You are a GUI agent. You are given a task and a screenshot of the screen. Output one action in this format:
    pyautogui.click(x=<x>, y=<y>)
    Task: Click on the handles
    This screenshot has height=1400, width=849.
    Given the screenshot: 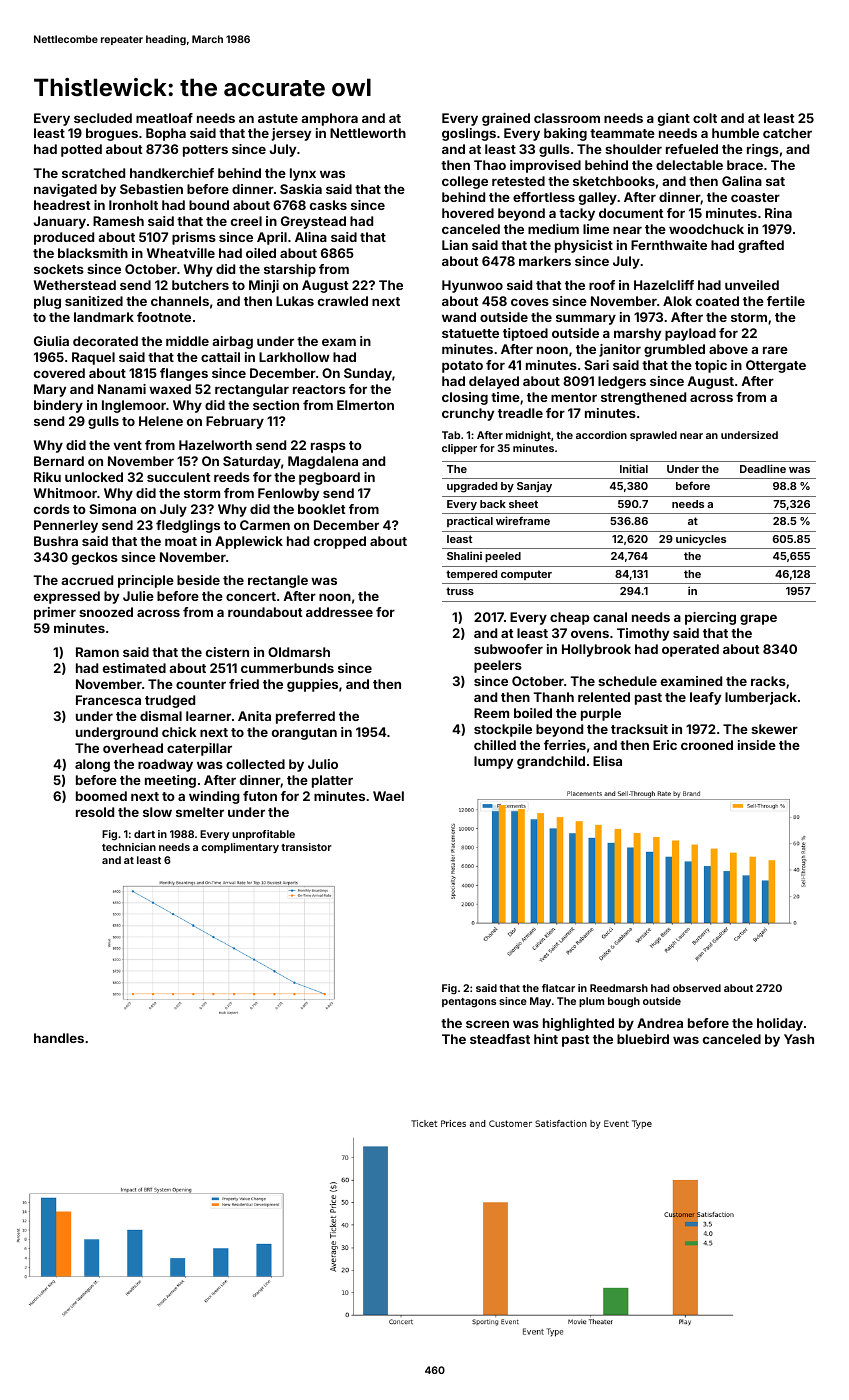 What is the action you would take?
    pyautogui.click(x=59, y=1038)
